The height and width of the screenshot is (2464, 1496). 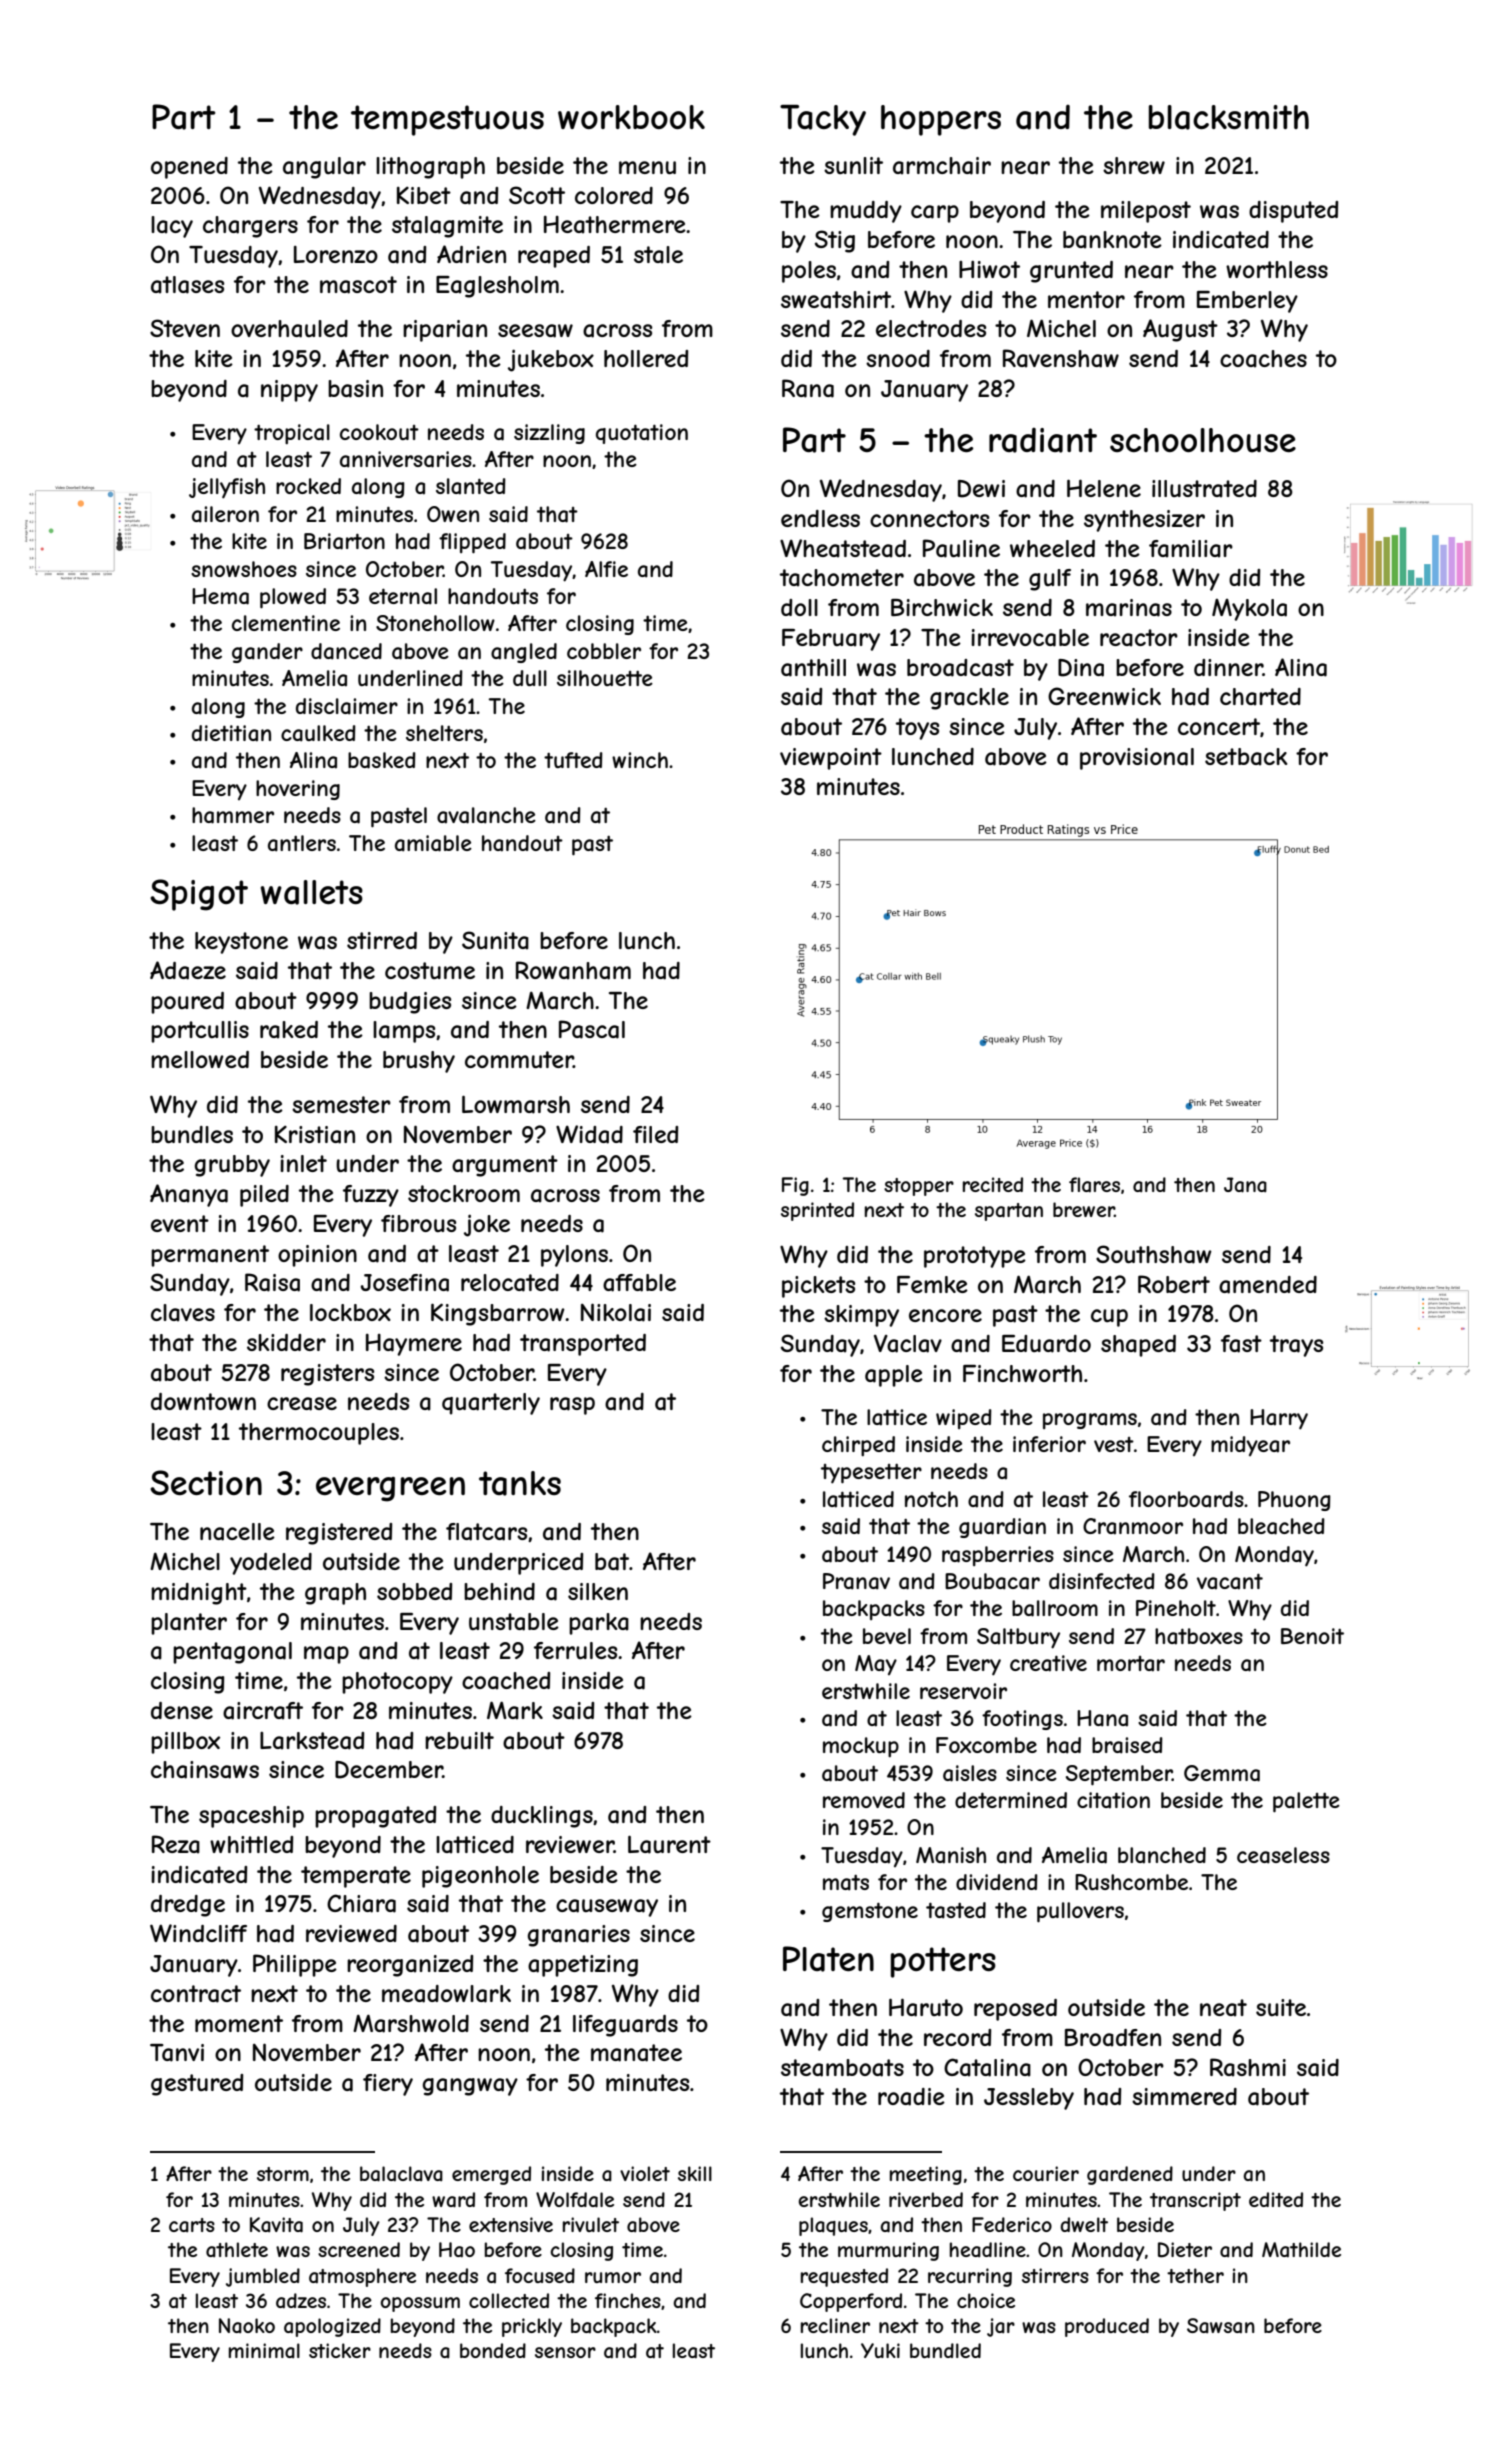 I want to click on grubby, so click(x=232, y=1166).
